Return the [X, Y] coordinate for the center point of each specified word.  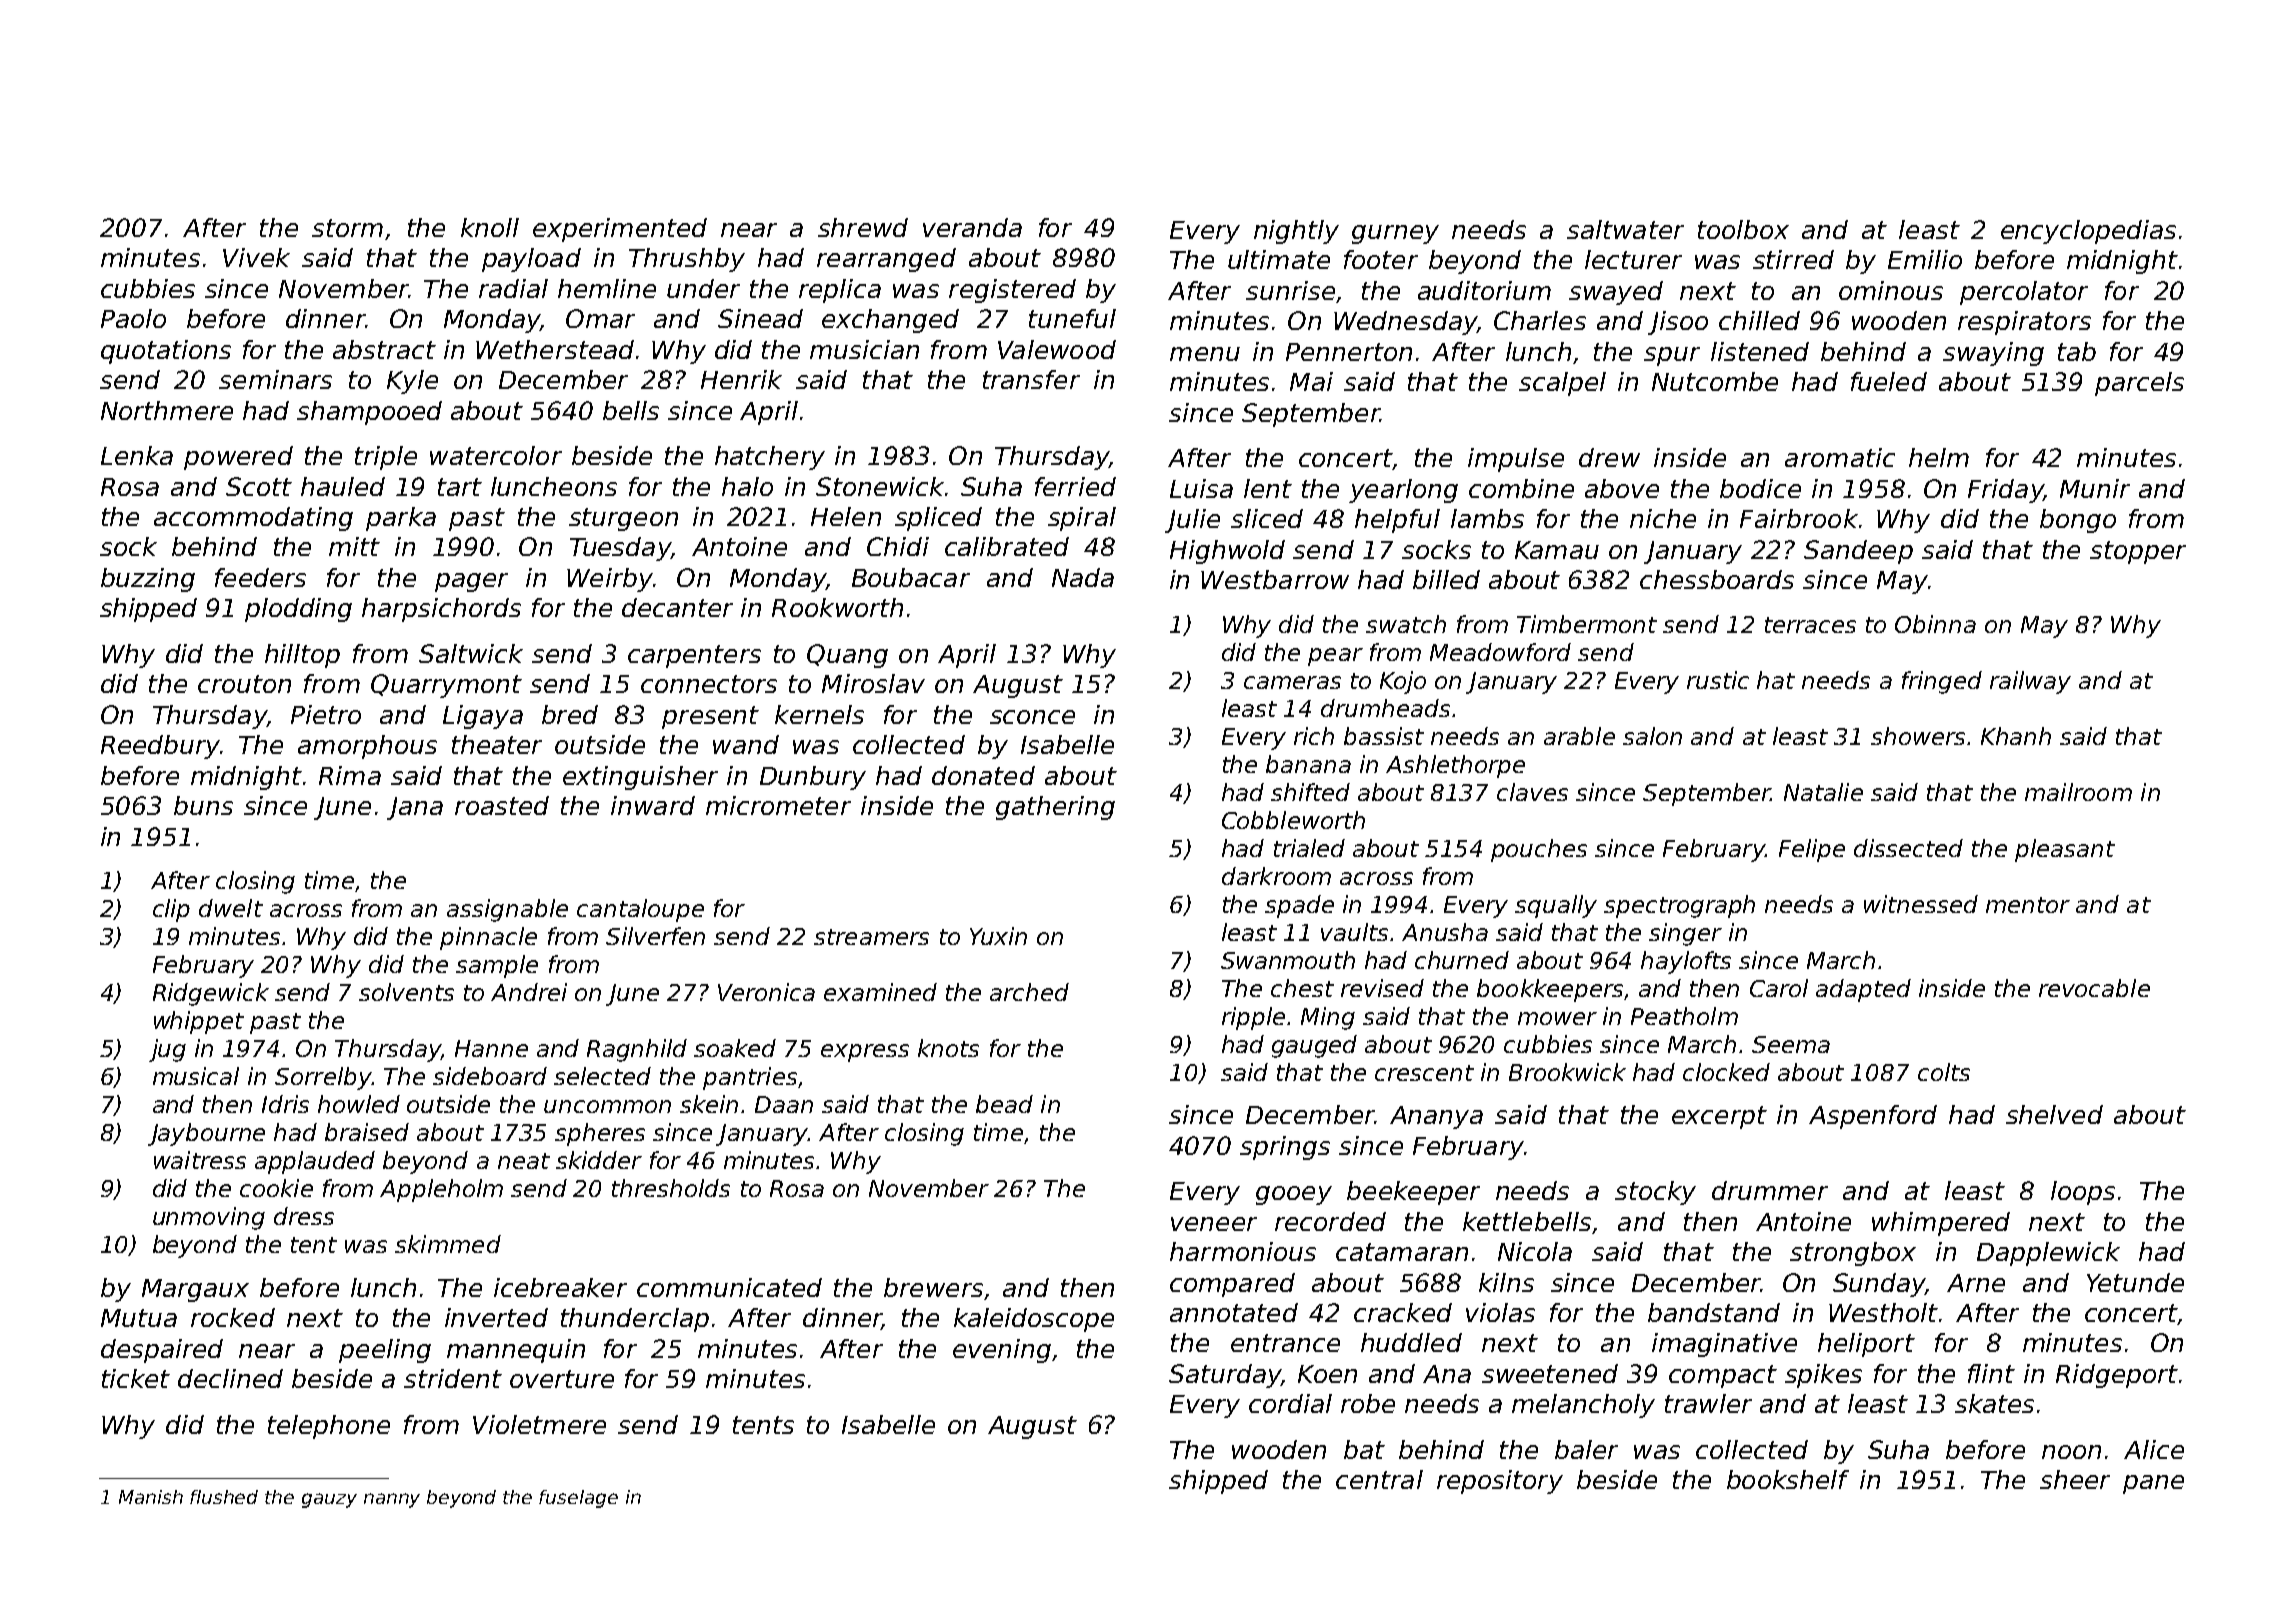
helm [1939, 457]
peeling [385, 1351]
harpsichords [441, 610]
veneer [1214, 1224]
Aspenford [1873, 1117]
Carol [1779, 988]
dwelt [231, 908]
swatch [1406, 624]
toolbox [1743, 229]
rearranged [886, 260]
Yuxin [998, 936]
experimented [620, 230]
